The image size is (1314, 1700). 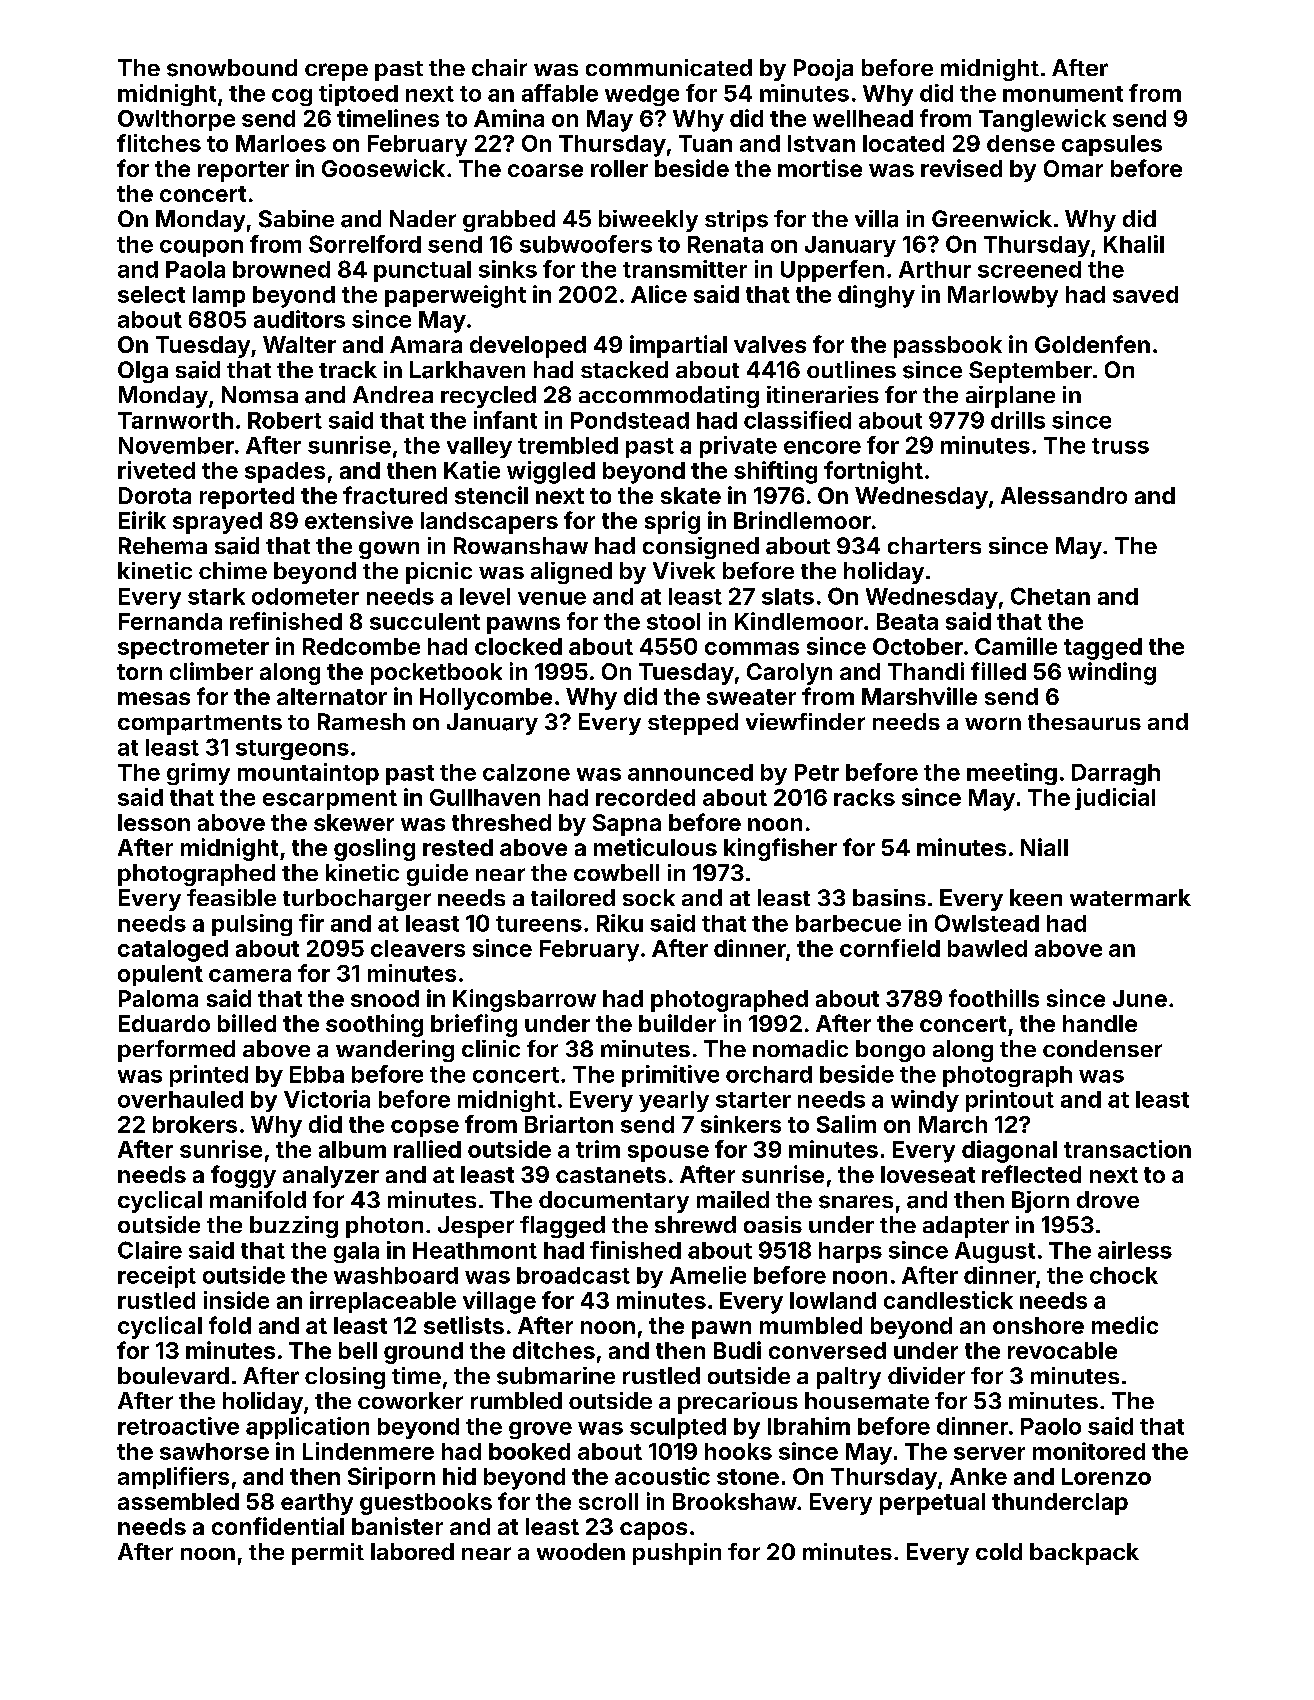 What do you see at coordinates (833, 1300) in the document?
I see `lowland` at bounding box center [833, 1300].
